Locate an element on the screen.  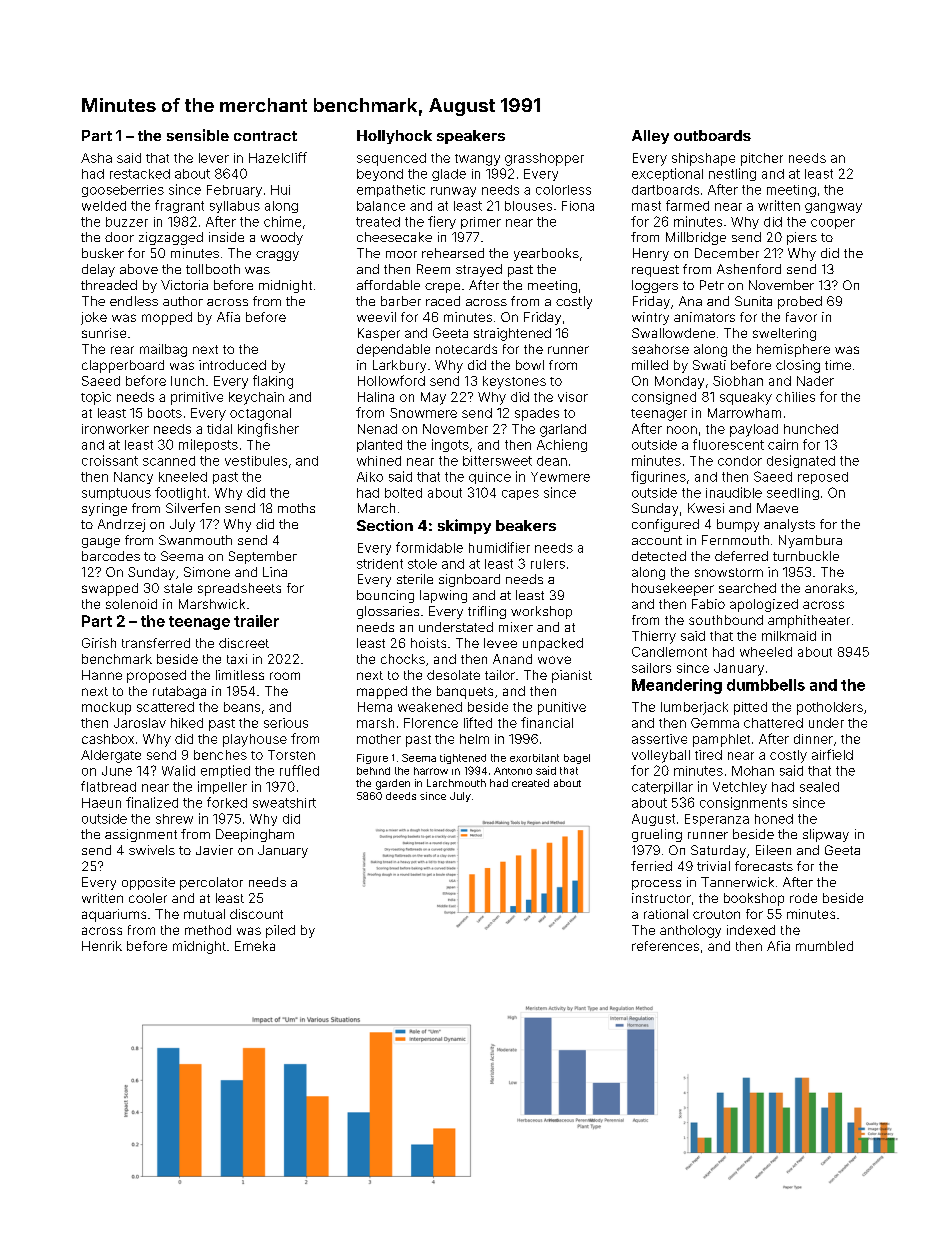
Achieng is located at coordinates (562, 445).
